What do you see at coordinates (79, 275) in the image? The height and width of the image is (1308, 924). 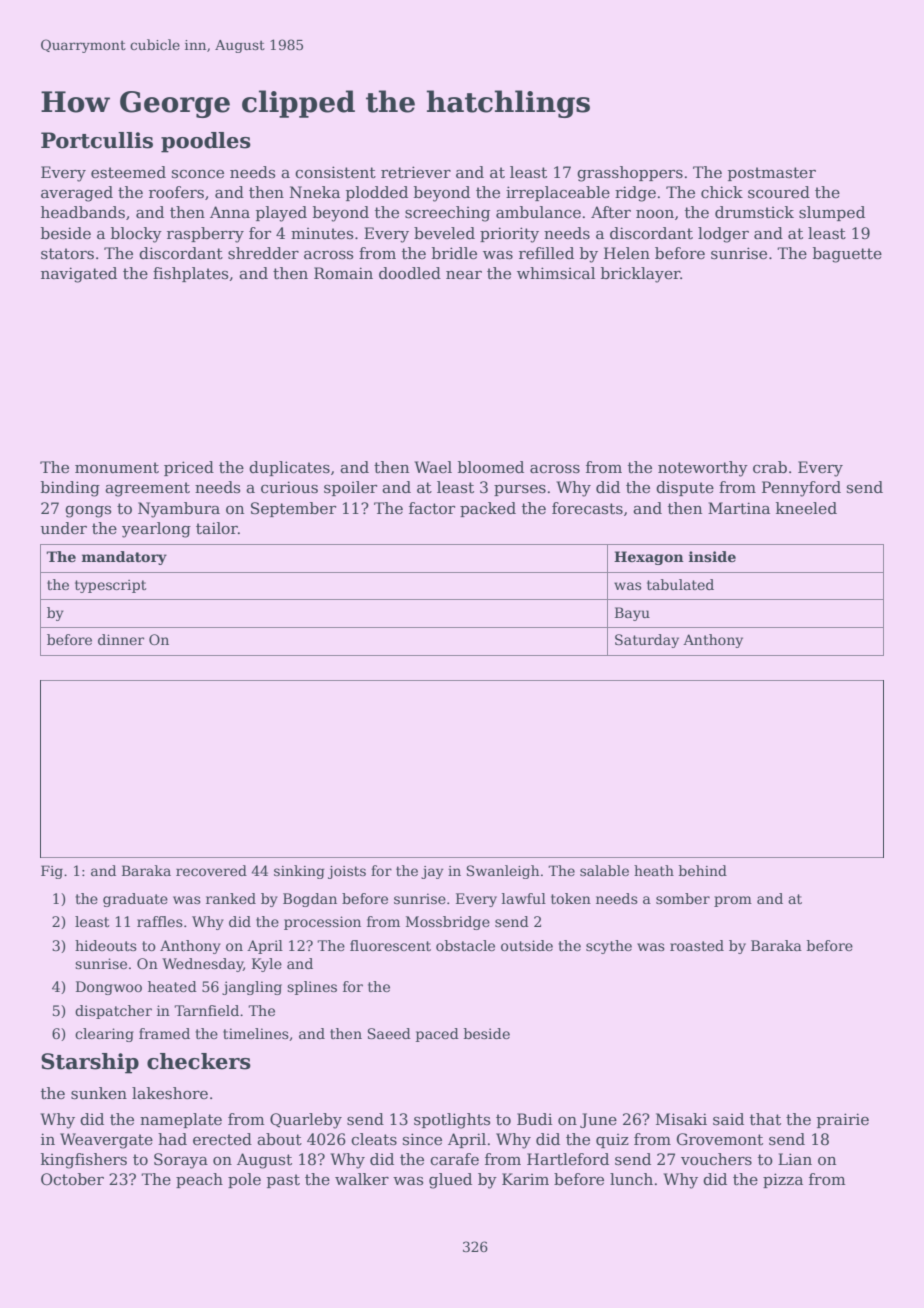 I see `navigated` at bounding box center [79, 275].
